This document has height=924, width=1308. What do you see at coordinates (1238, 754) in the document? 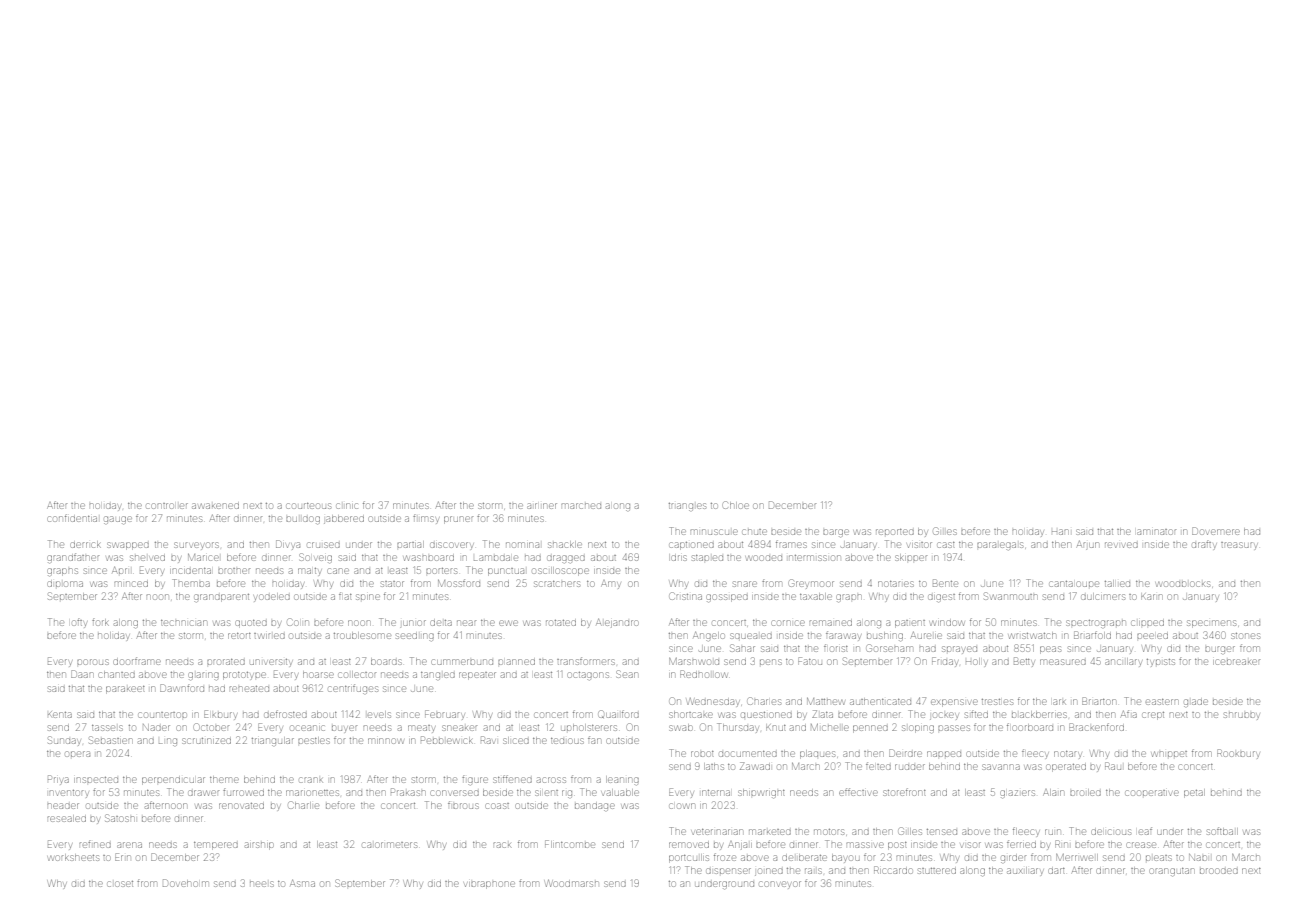
I see `Rookbury` at bounding box center [1238, 754].
